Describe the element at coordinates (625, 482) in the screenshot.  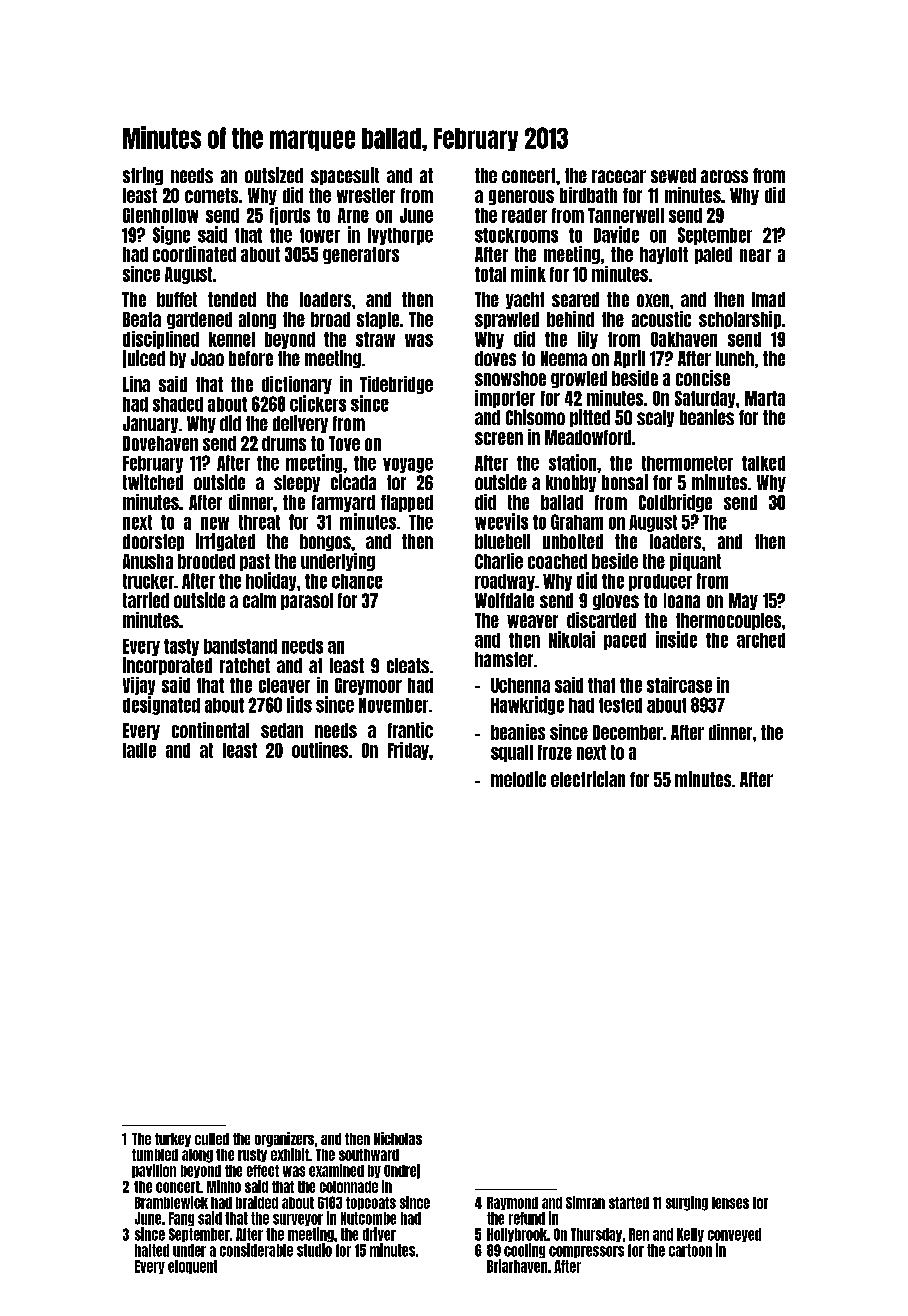
I see `bonsai` at that location.
